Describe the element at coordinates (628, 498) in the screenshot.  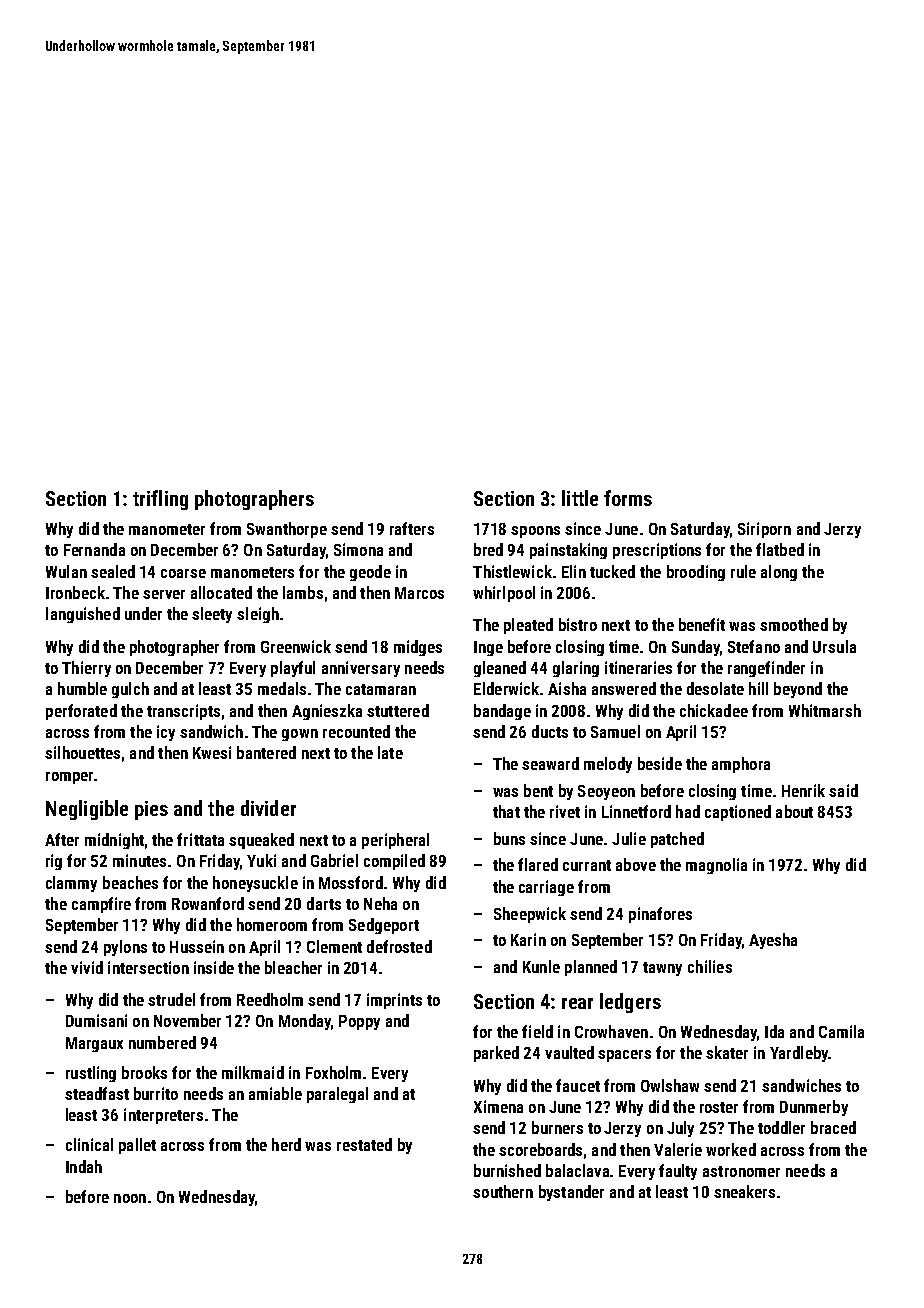
I see `forms` at that location.
